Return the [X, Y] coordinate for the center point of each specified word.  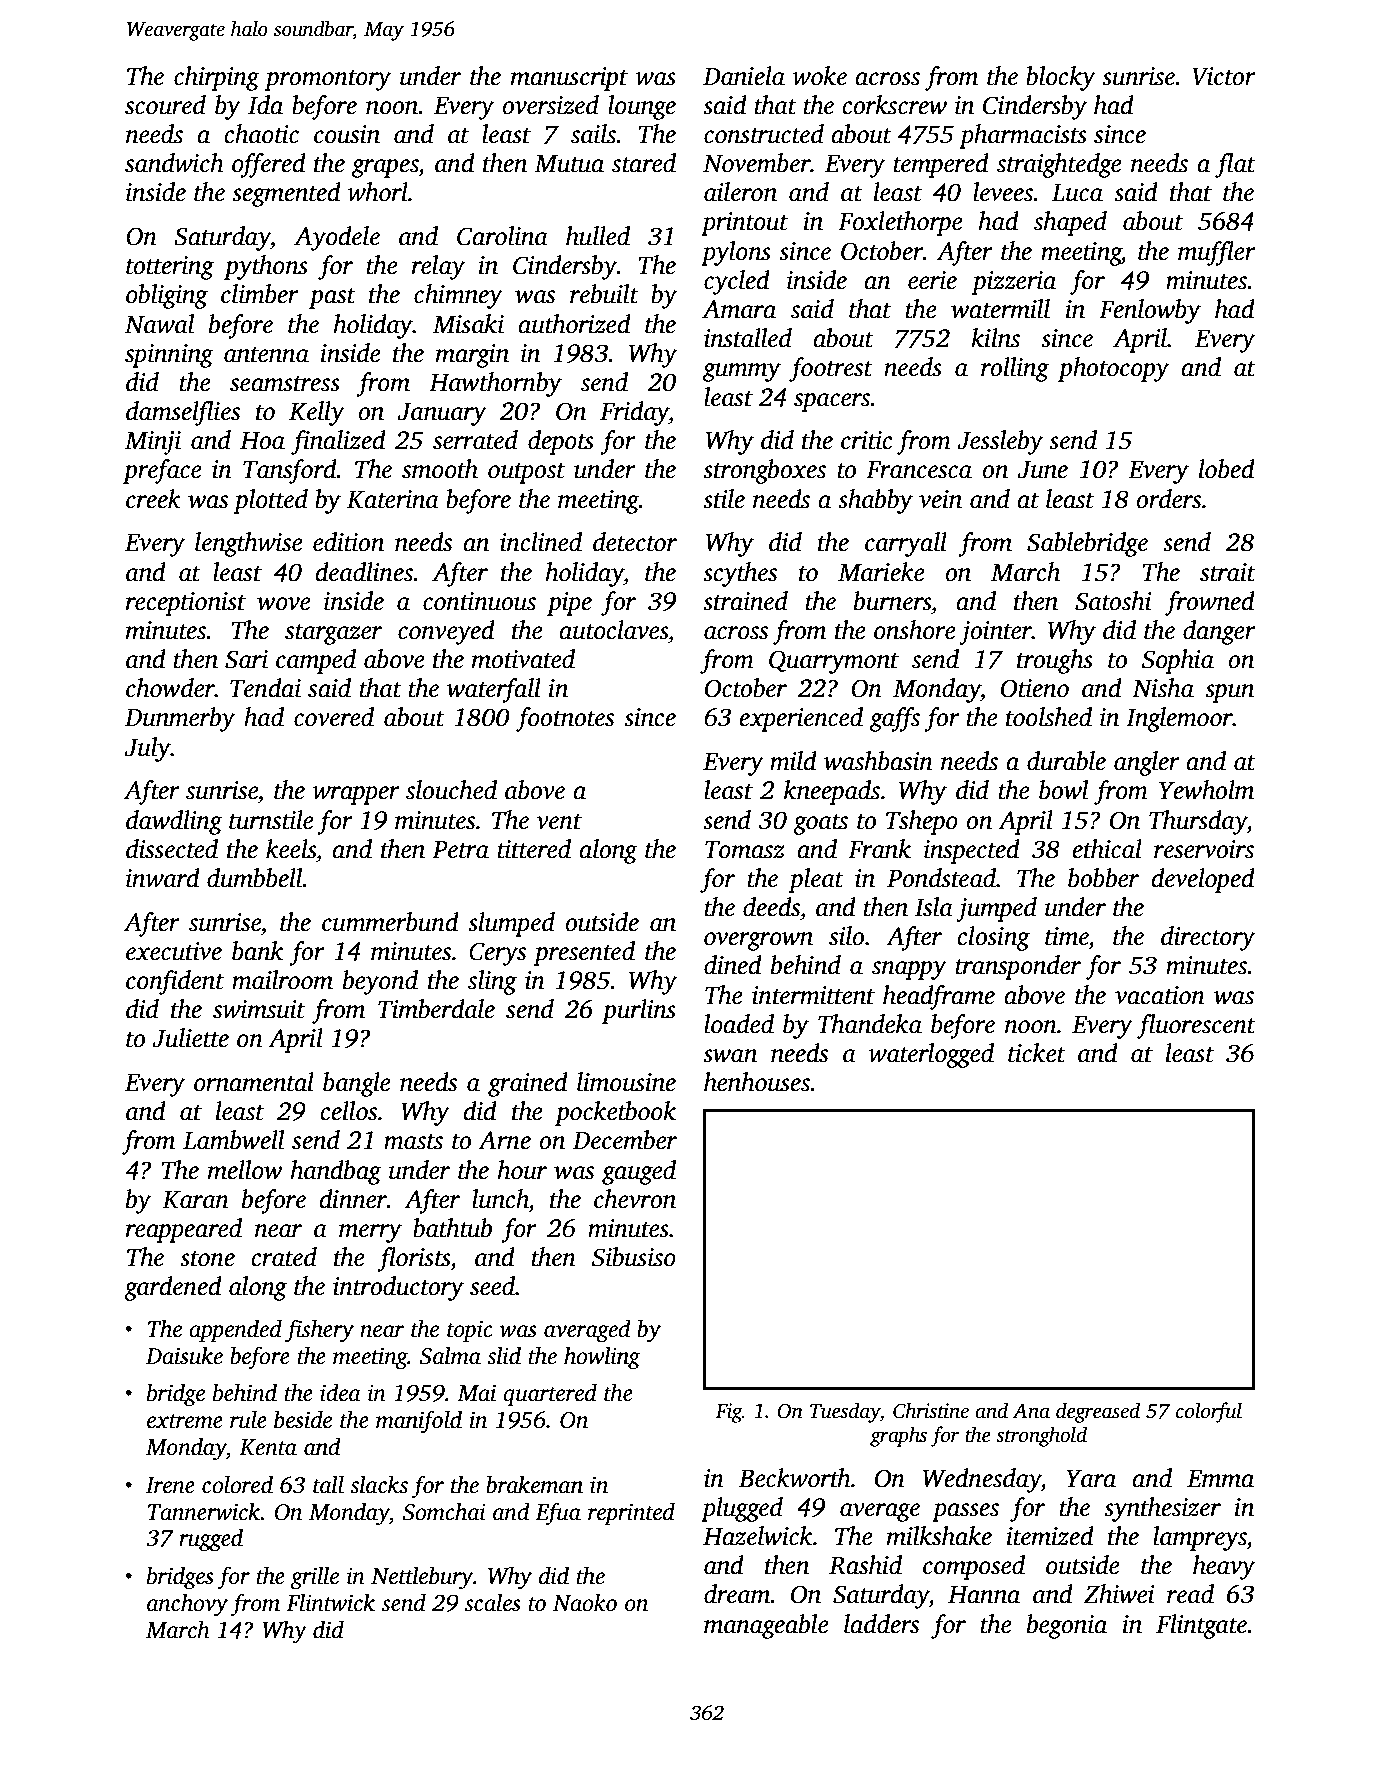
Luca [1077, 193]
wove [284, 604]
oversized [550, 105]
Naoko [585, 1602]
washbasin [878, 761]
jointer [995, 633]
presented [584, 953]
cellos [348, 1111]
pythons [266, 267]
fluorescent [1196, 1026]
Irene [170, 1485]
